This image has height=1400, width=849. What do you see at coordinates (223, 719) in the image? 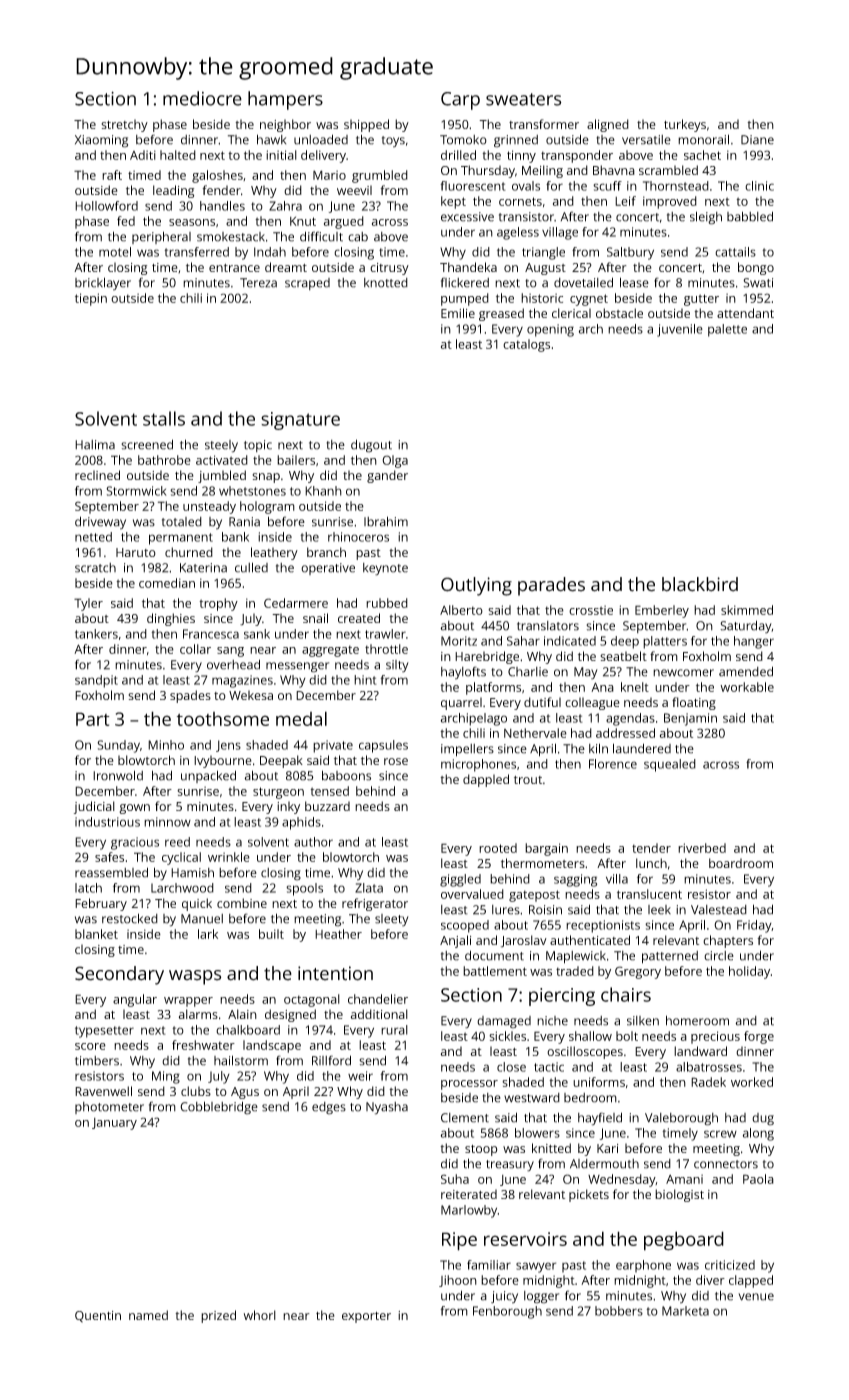
I see `toothsome` at bounding box center [223, 719].
